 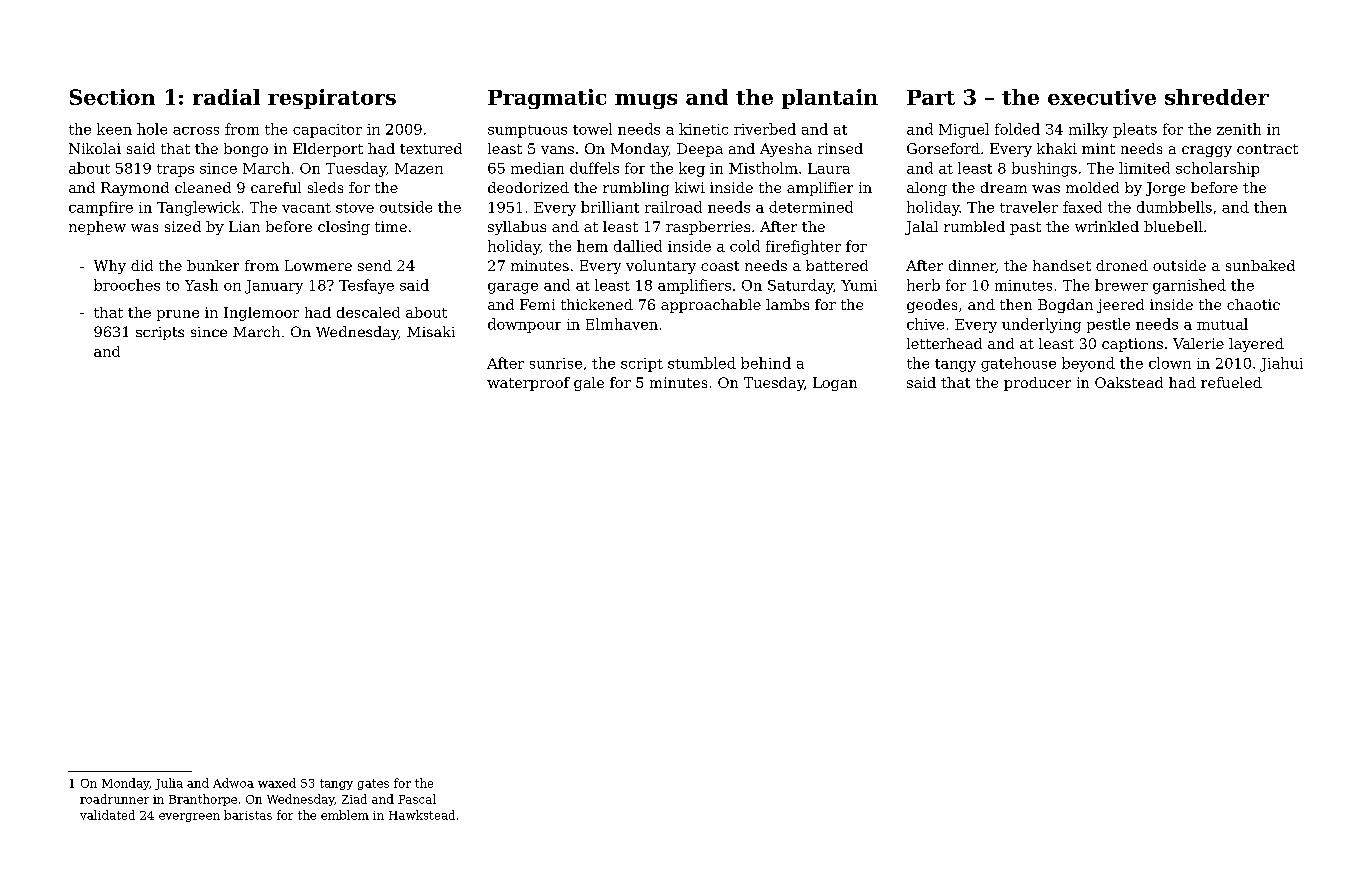 What do you see at coordinates (1037, 384) in the document?
I see `producer` at bounding box center [1037, 384].
